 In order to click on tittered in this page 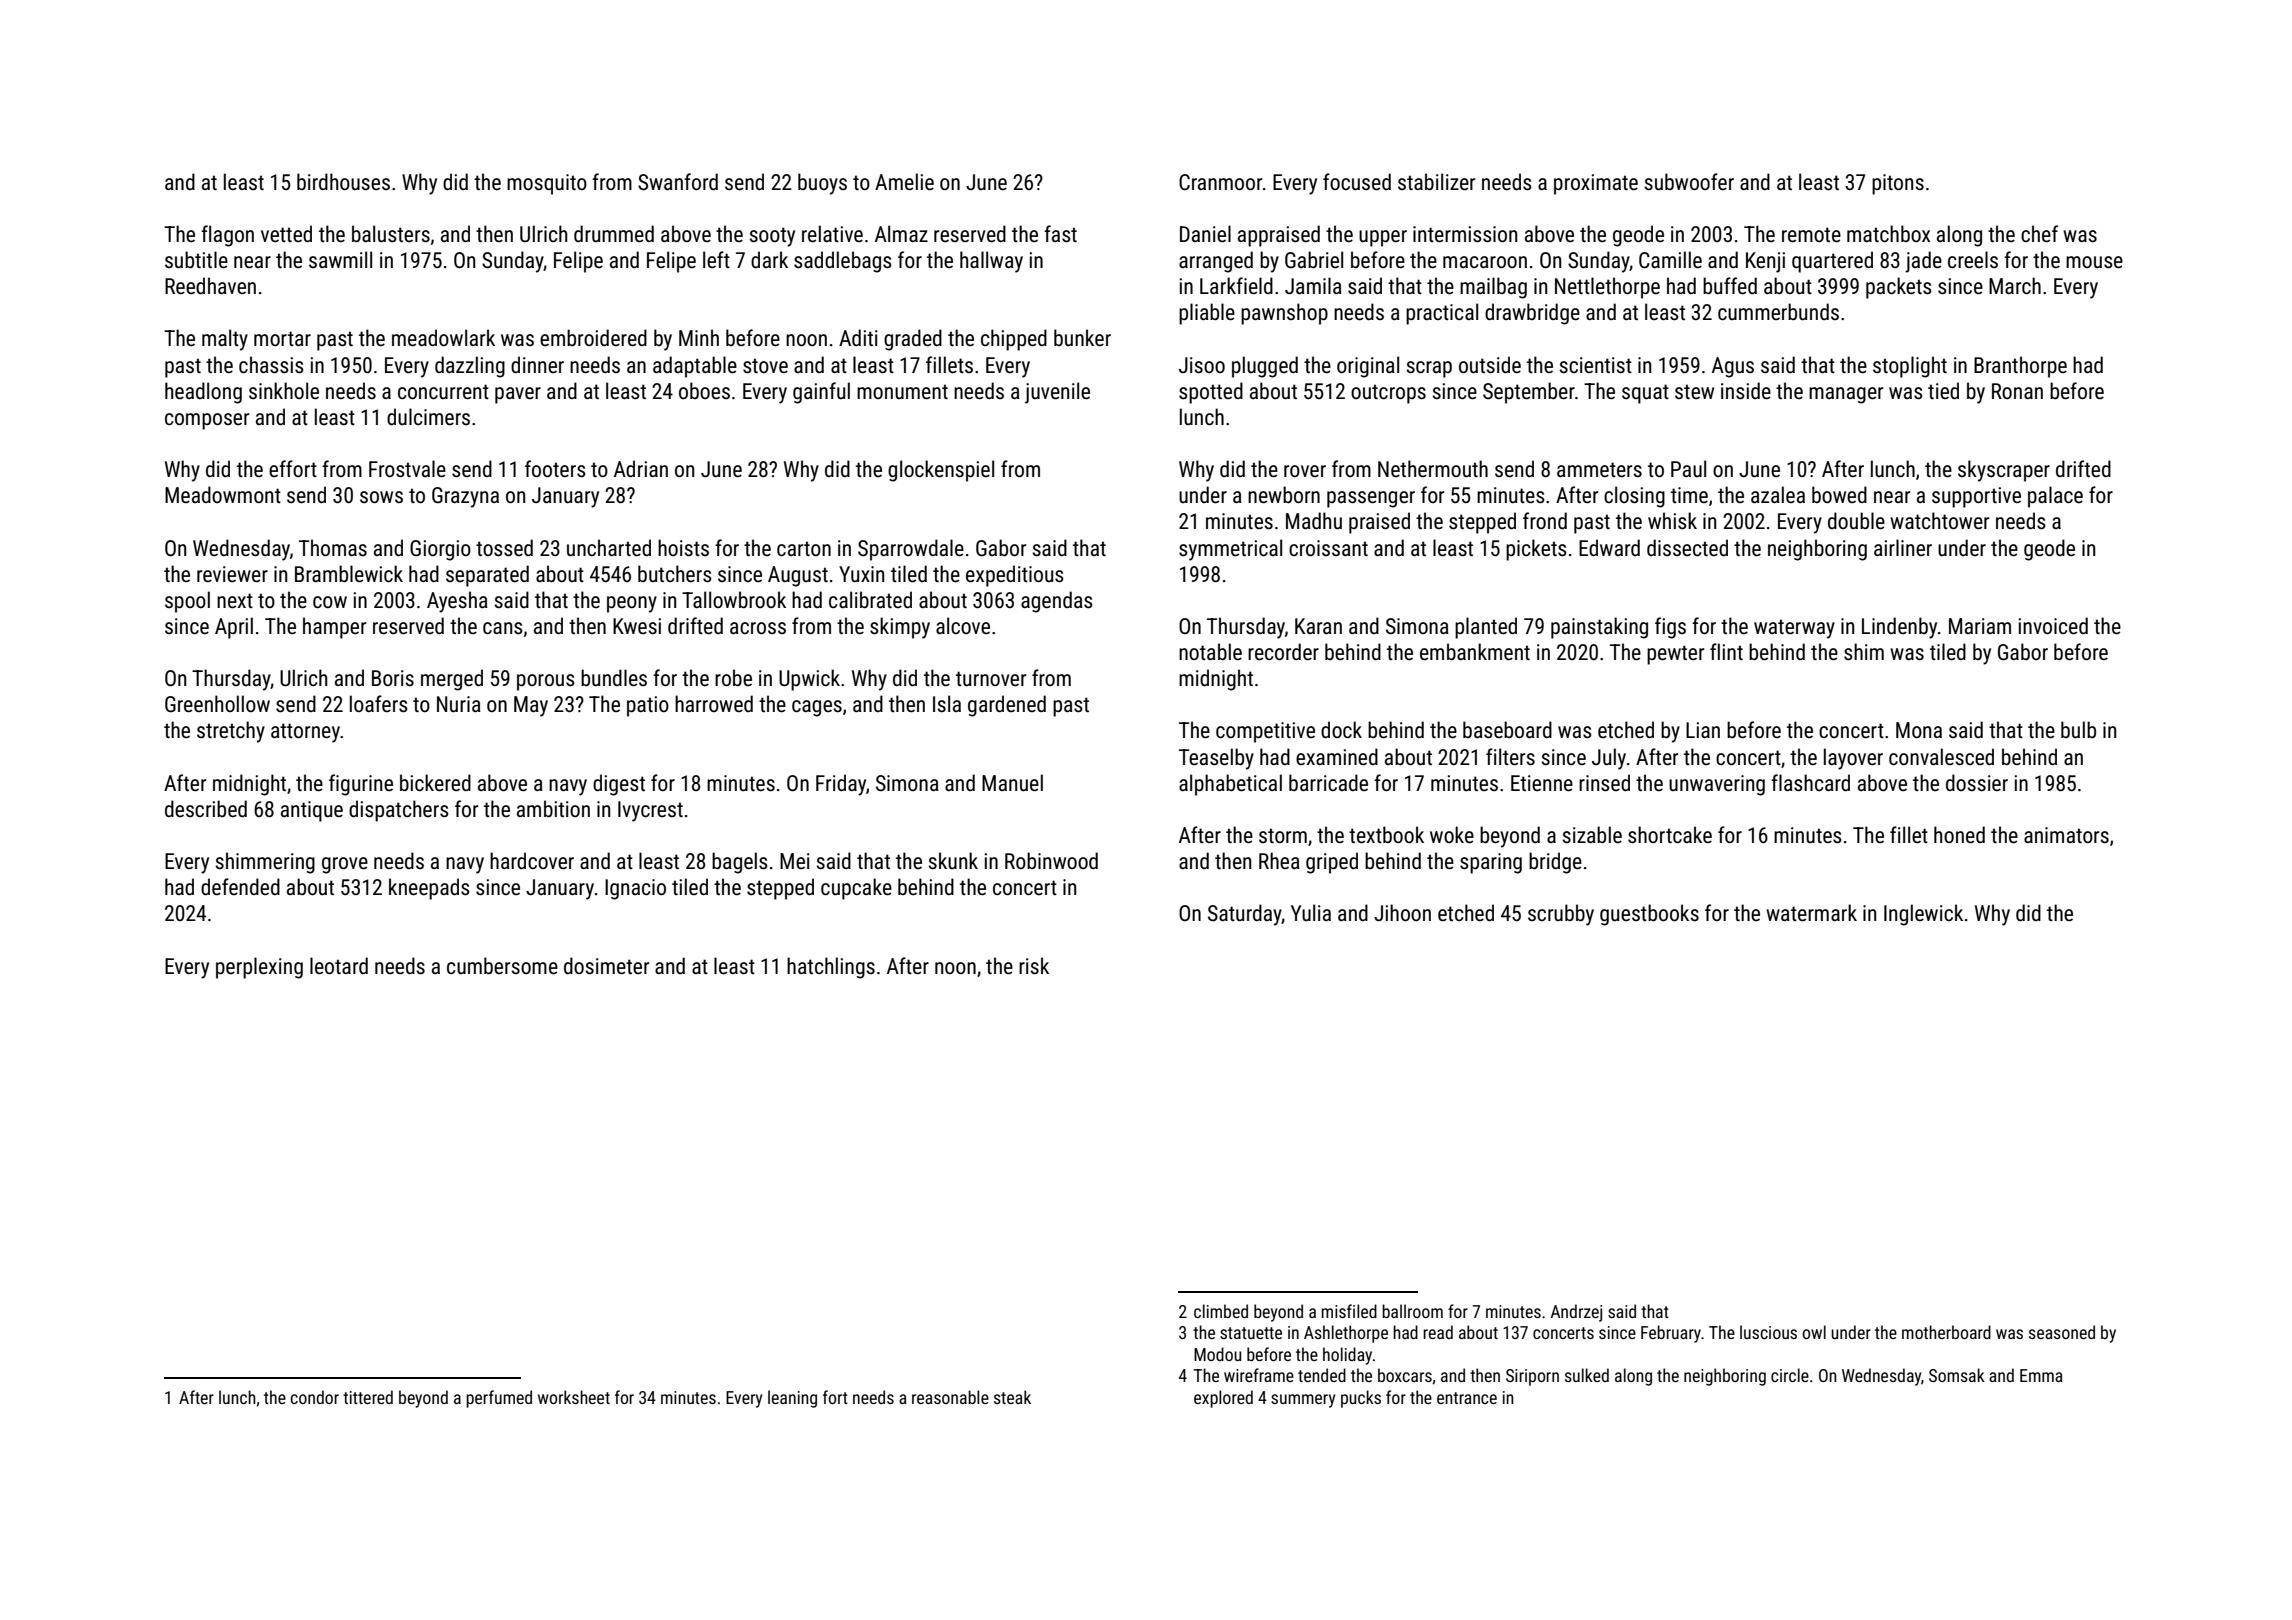, I will do `click(368, 1397)`.
